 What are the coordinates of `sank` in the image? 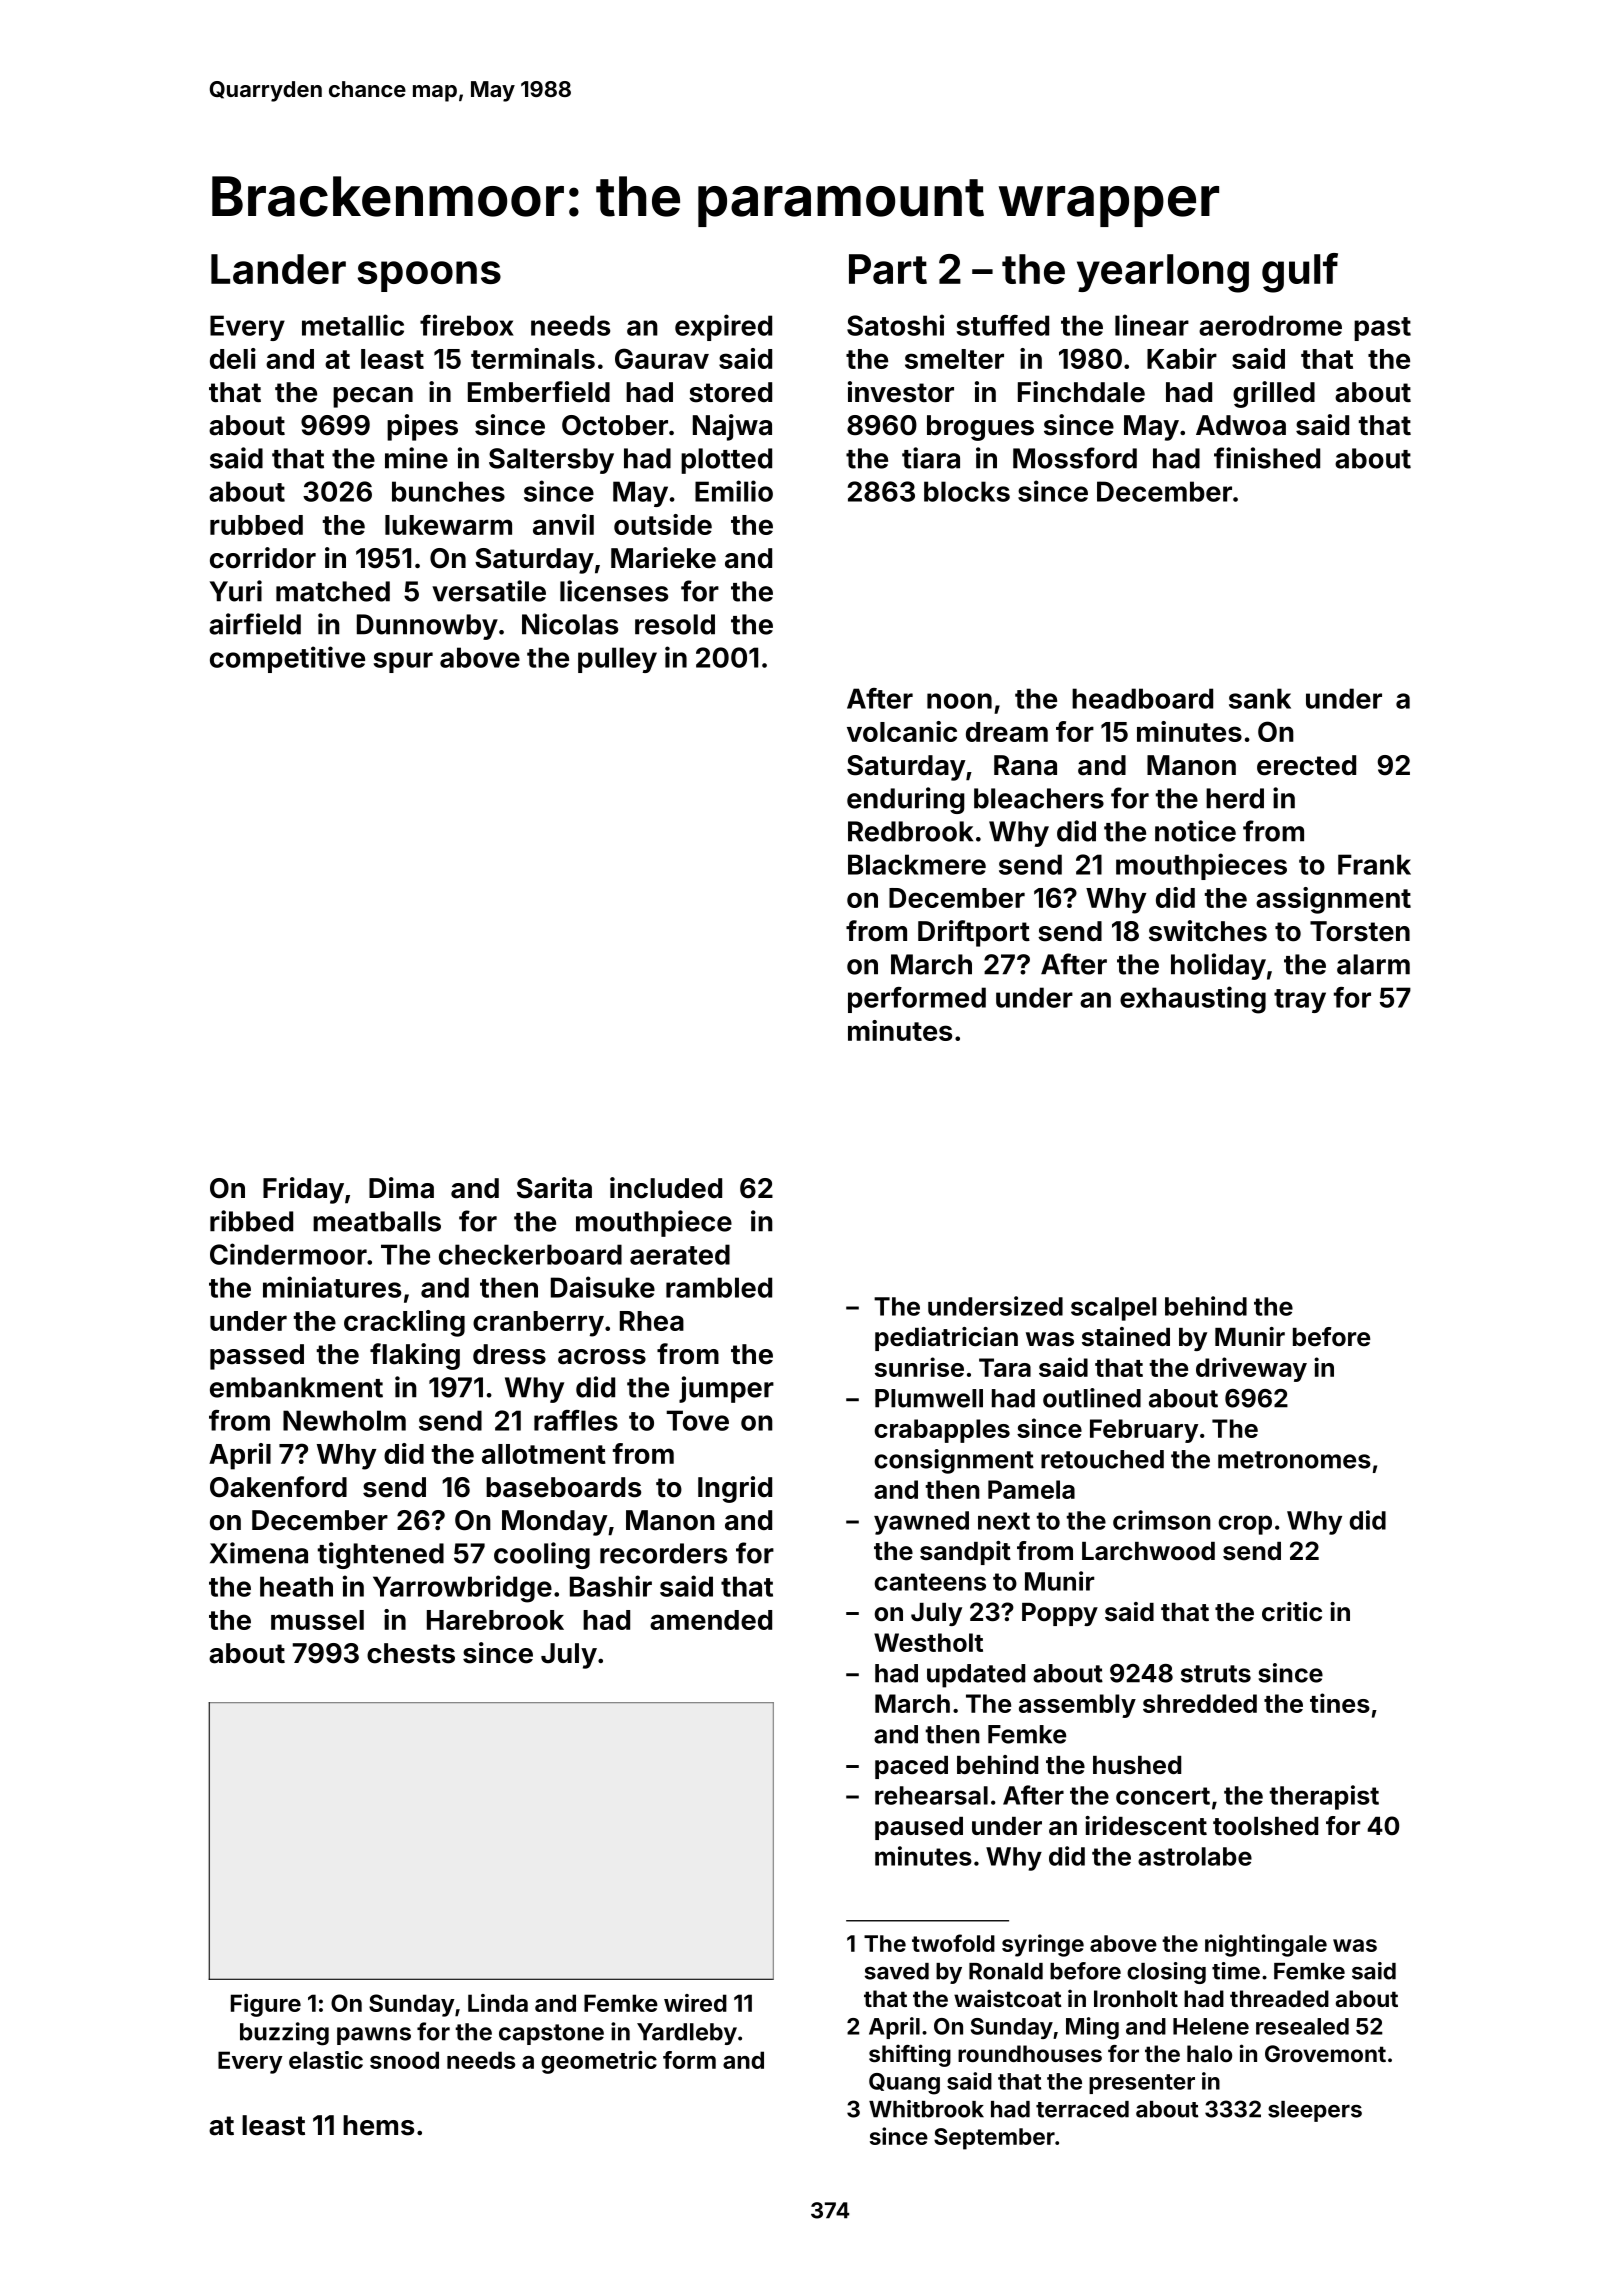 It's located at (1260, 698).
